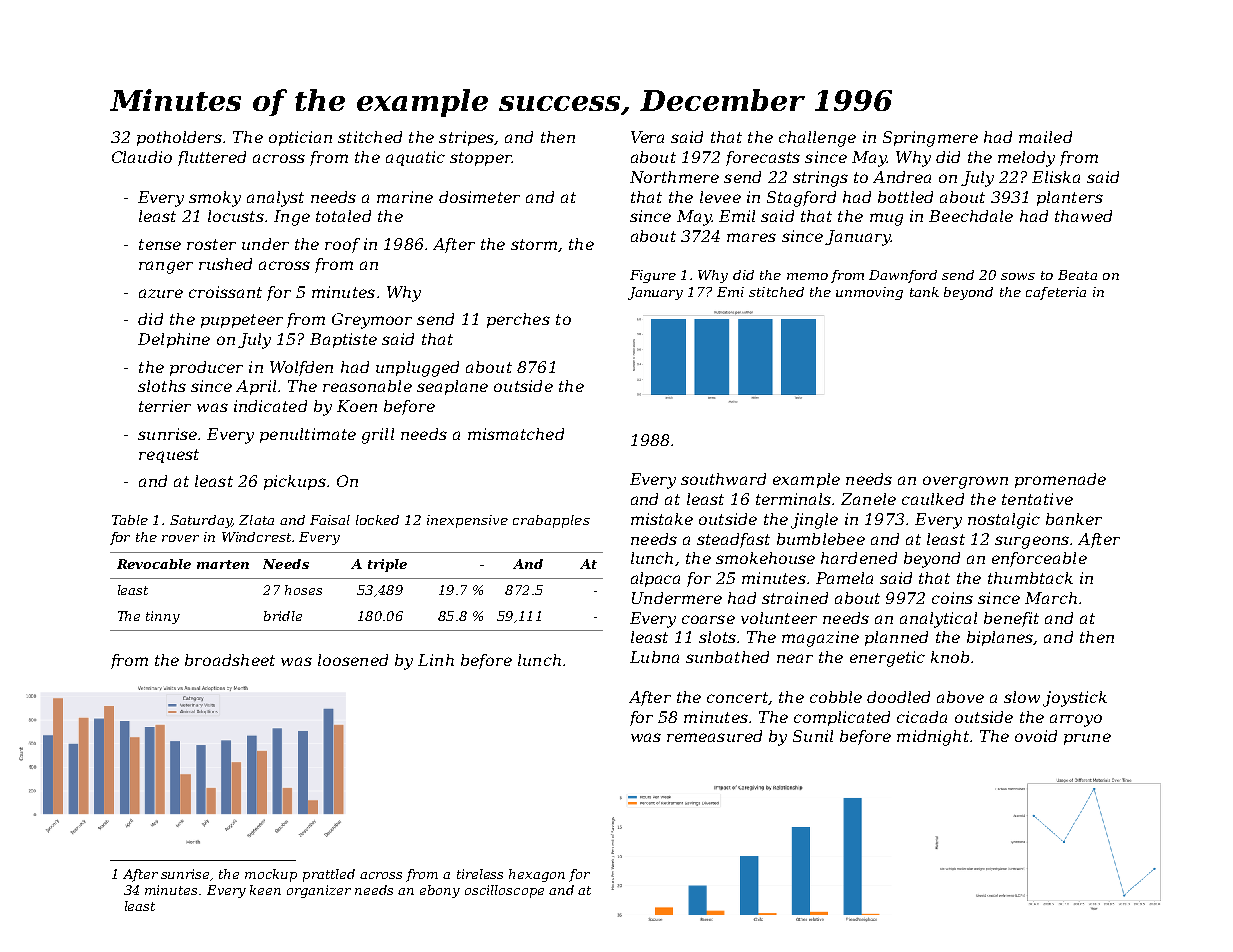  I want to click on challenge, so click(817, 139).
